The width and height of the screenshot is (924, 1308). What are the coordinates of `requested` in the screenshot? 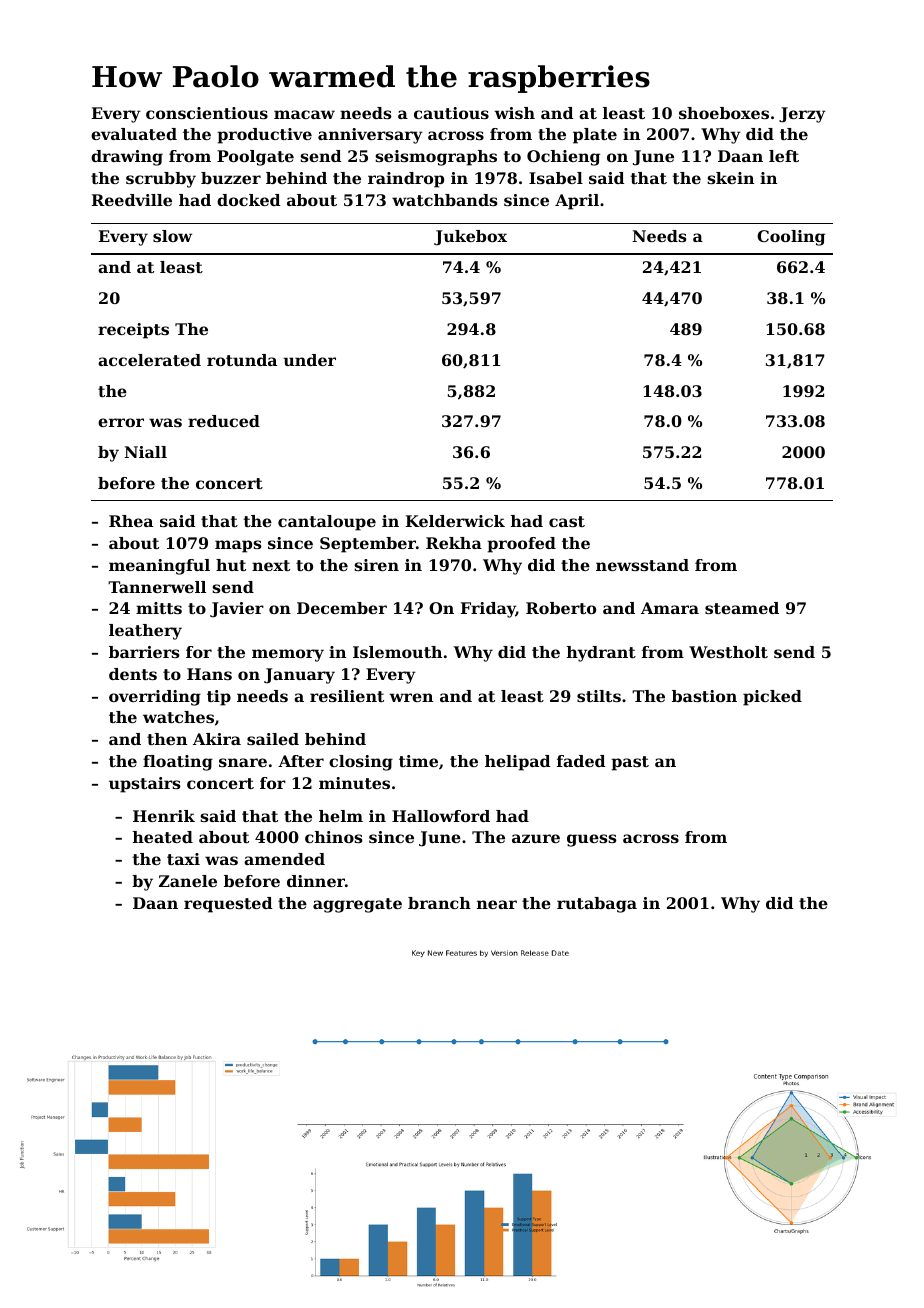 It's located at (228, 905).
